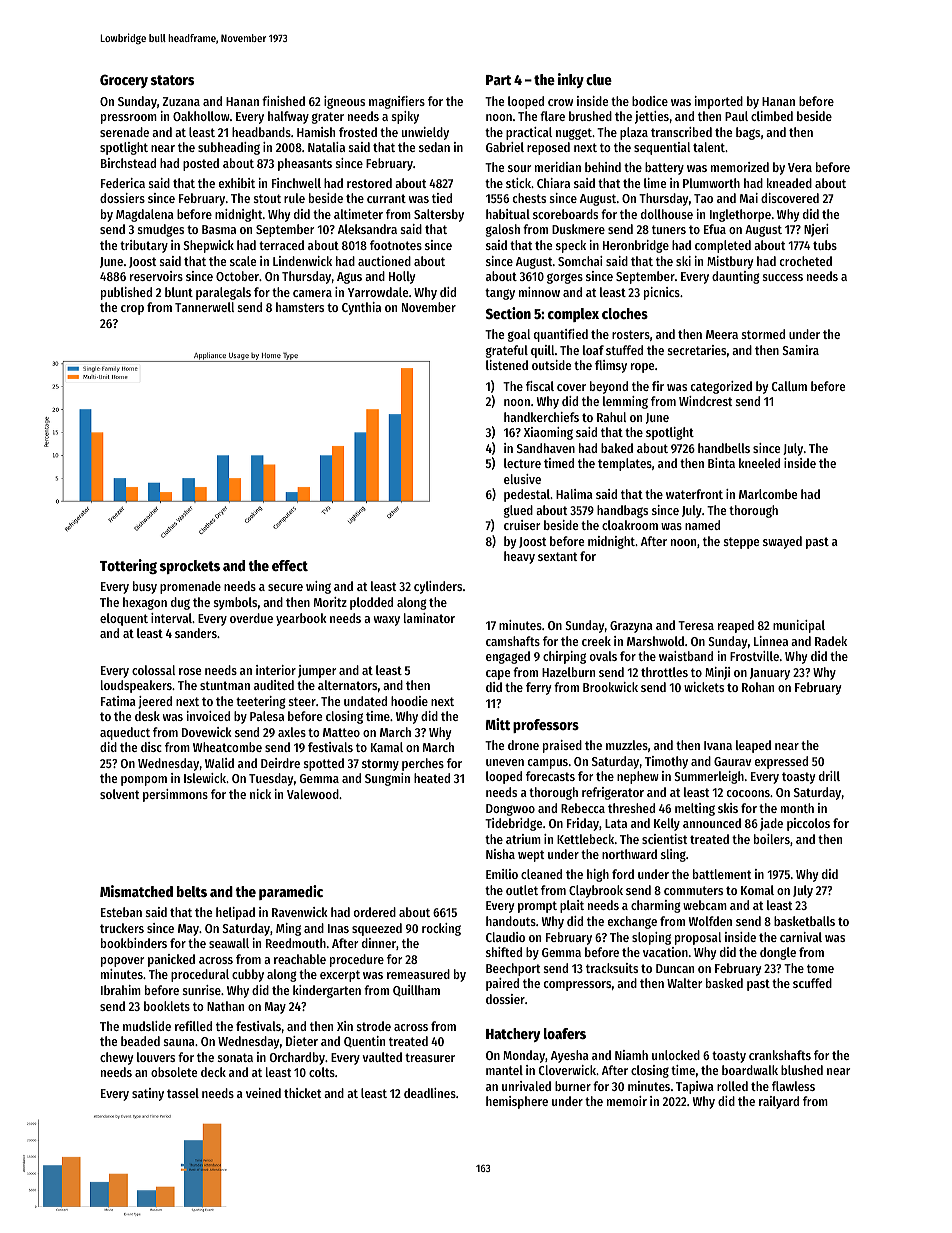 This document has width=952, height=1233. Describe the element at coordinates (290, 565) in the document. I see `effect` at that location.
